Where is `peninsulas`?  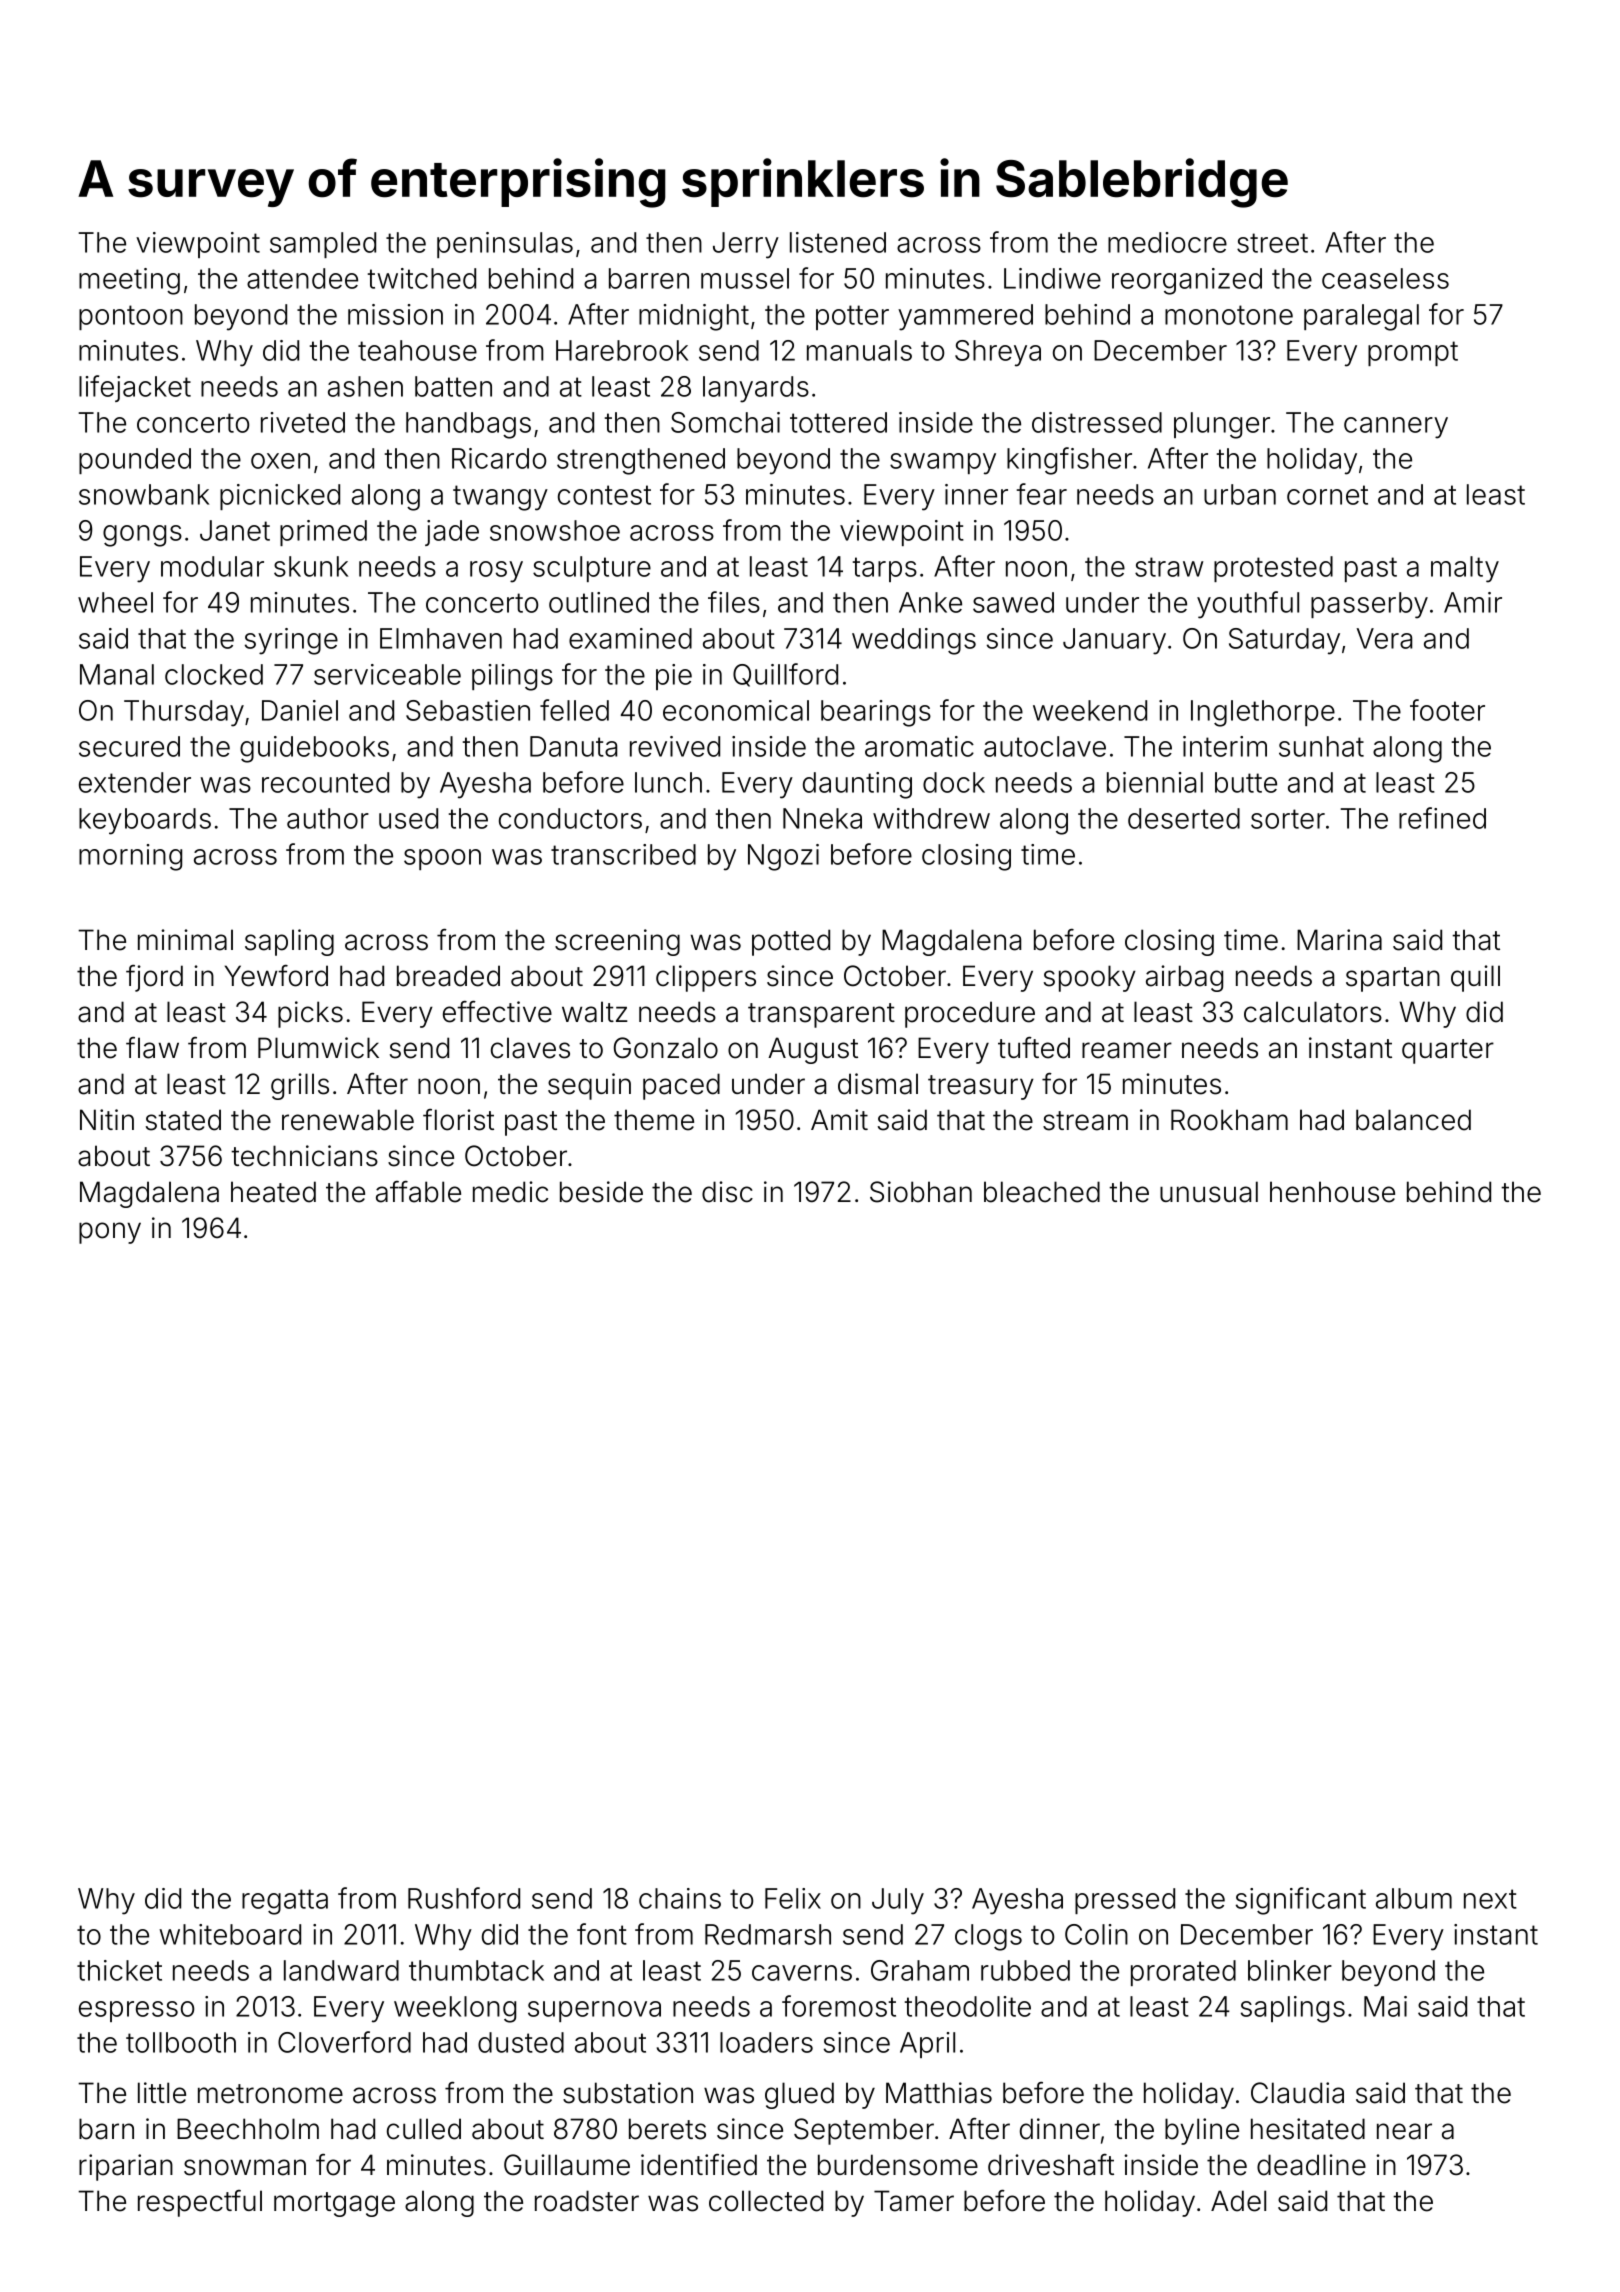
peninsulas is located at coordinates (505, 245).
